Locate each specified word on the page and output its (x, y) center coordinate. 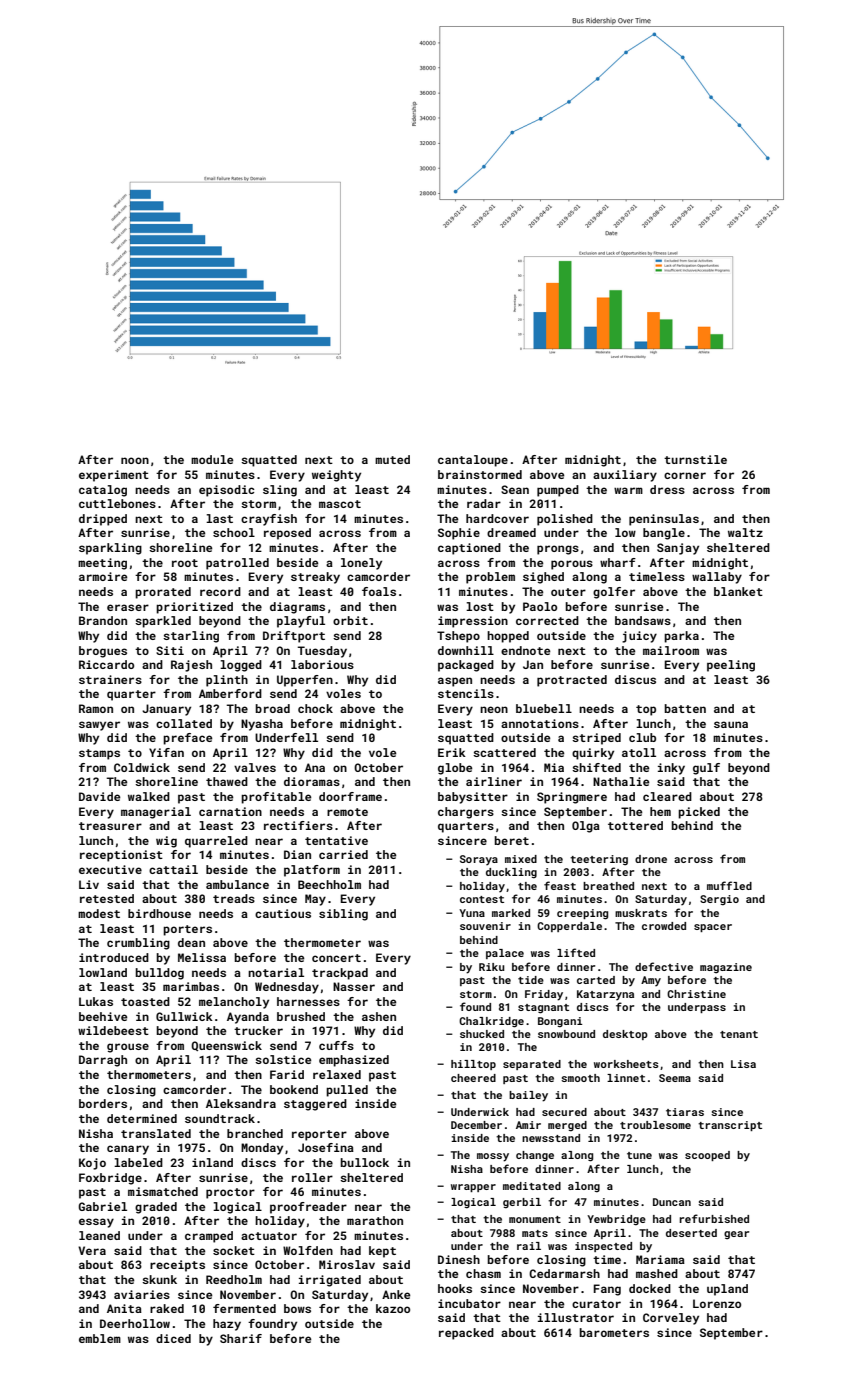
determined (142, 1118)
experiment (114, 476)
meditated (532, 1186)
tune (639, 1155)
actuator (269, 1236)
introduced (114, 957)
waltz (745, 532)
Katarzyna (605, 995)
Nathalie (621, 781)
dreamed (511, 532)
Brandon (103, 620)
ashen (379, 1016)
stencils (466, 693)
